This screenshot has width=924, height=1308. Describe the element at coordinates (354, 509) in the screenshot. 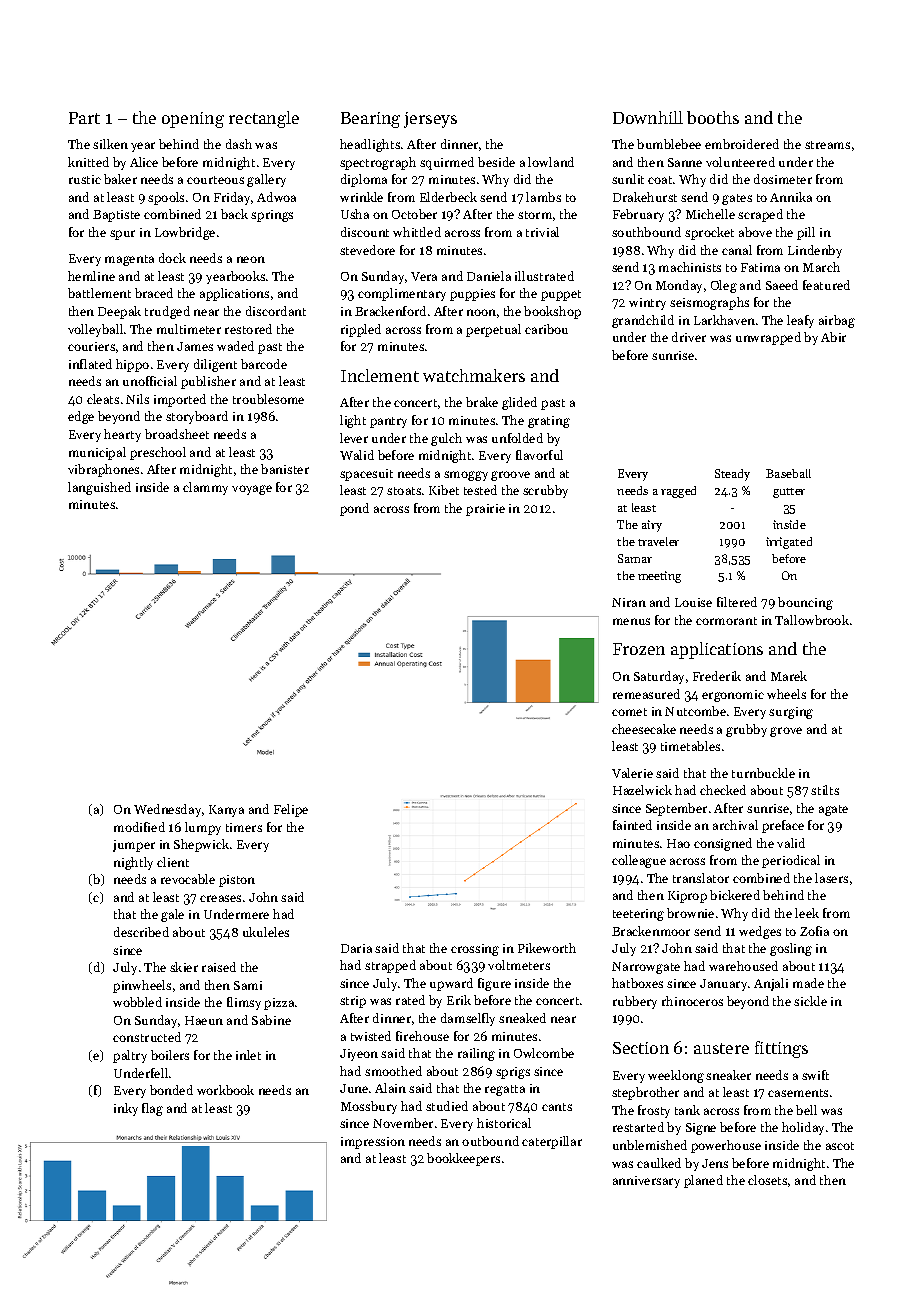

I see `pond` at that location.
